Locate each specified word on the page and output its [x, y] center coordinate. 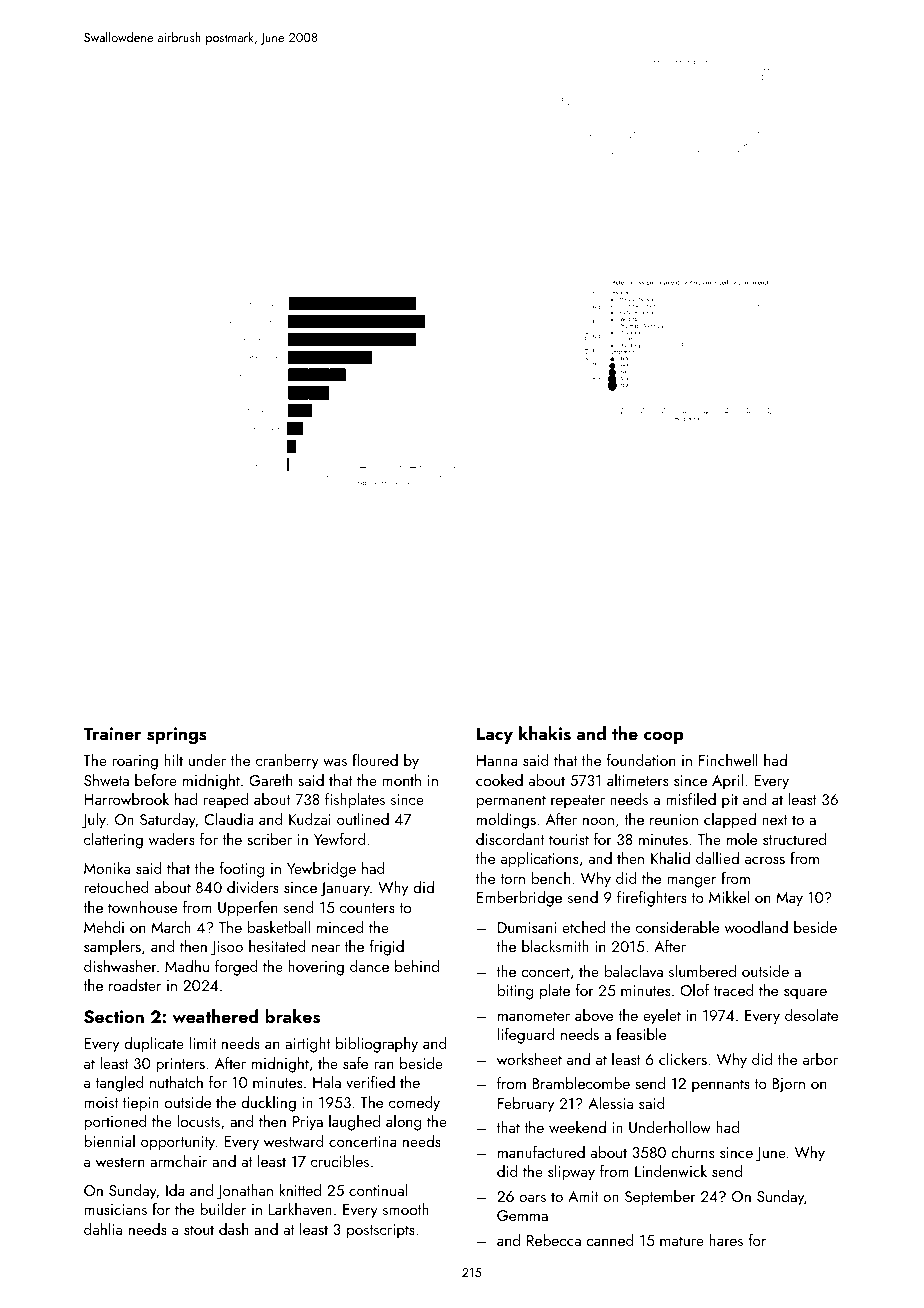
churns [692, 1152]
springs [177, 735]
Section [114, 1017]
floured [375, 760]
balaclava [634, 971]
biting [516, 992]
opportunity [178, 1143]
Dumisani [527, 927]
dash [233, 1229]
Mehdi [104, 927]
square [805, 994]
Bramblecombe [581, 1083]
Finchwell [728, 760]
